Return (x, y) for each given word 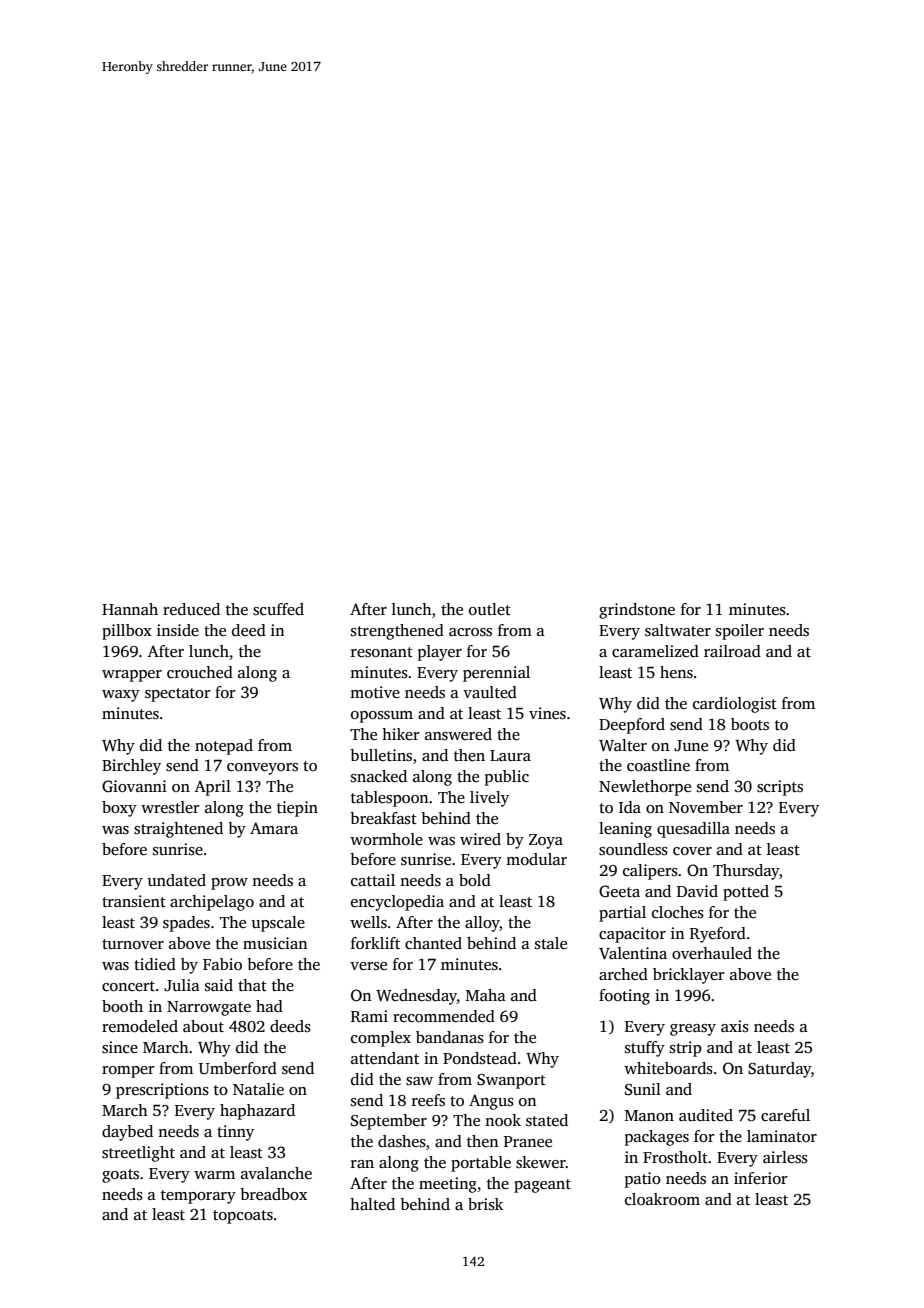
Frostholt (675, 1157)
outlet (490, 609)
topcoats (243, 1217)
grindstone (637, 611)
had (269, 1006)
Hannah (130, 609)
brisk (485, 1204)
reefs (428, 1100)
